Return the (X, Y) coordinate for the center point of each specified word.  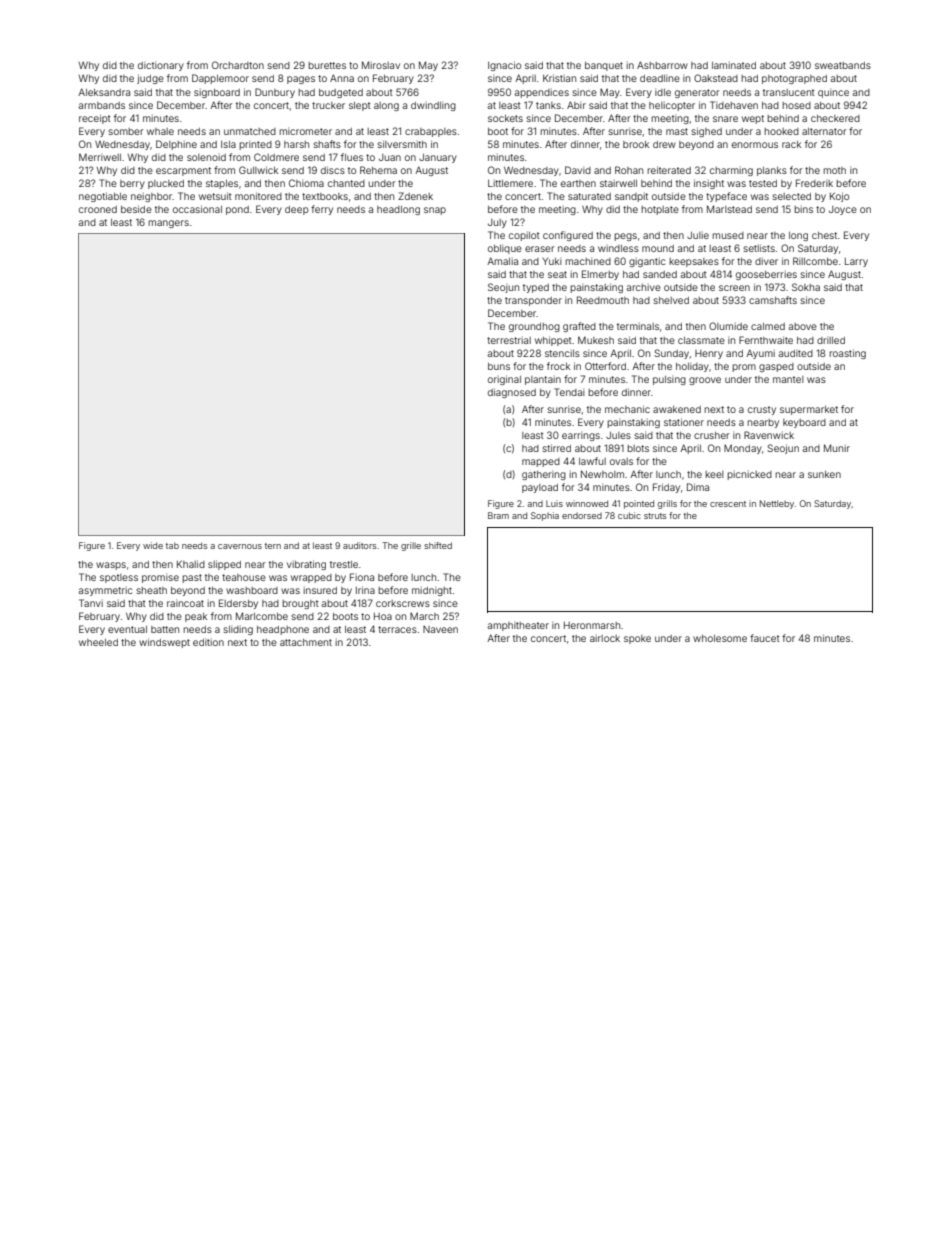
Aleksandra (104, 92)
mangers (168, 224)
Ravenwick (769, 435)
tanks (548, 105)
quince (833, 94)
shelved (671, 300)
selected (792, 196)
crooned (98, 209)
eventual (127, 629)
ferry (322, 210)
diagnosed (512, 393)
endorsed (582, 516)
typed (536, 288)
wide (153, 545)
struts (655, 516)
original (504, 380)
